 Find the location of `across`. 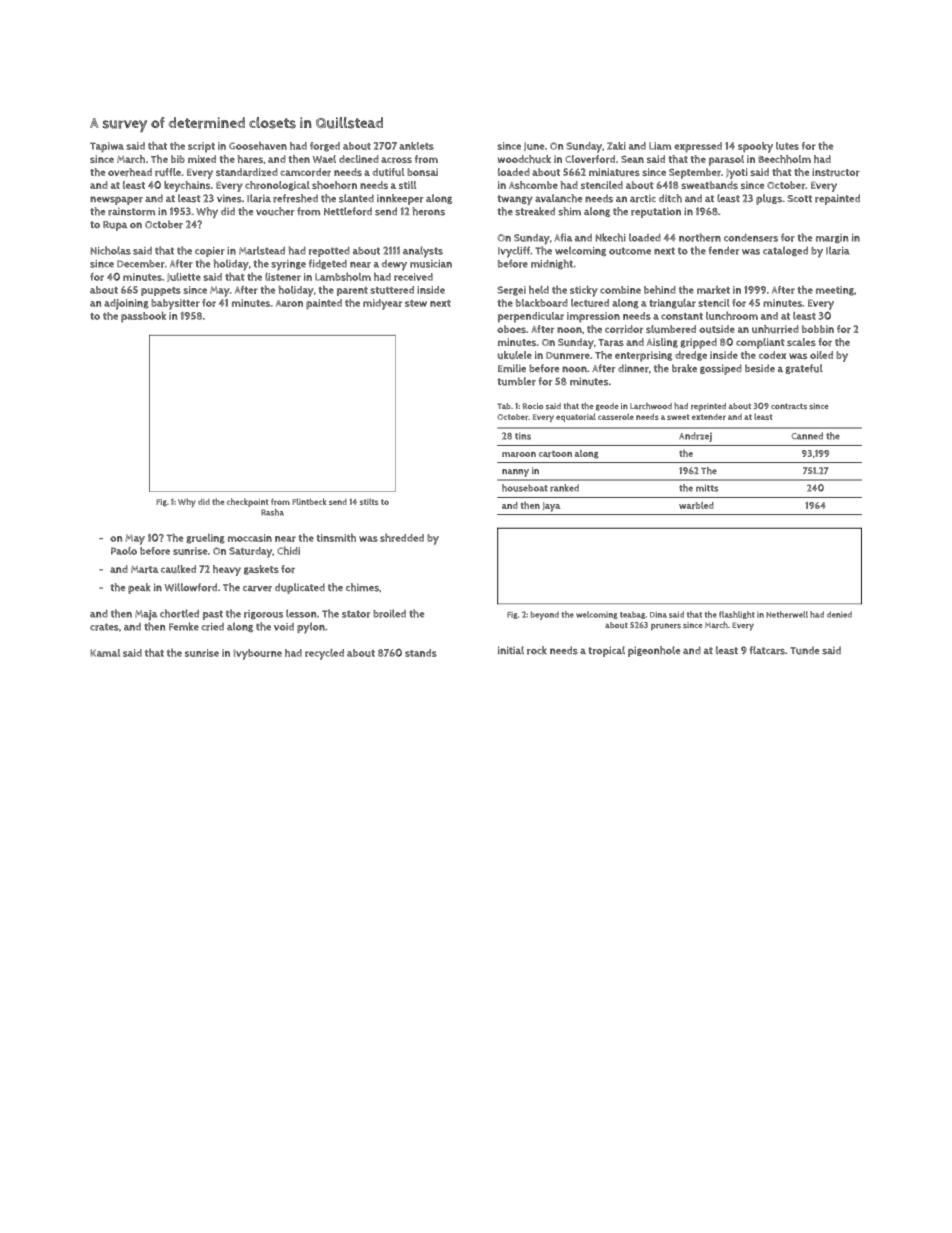

across is located at coordinates (396, 160).
